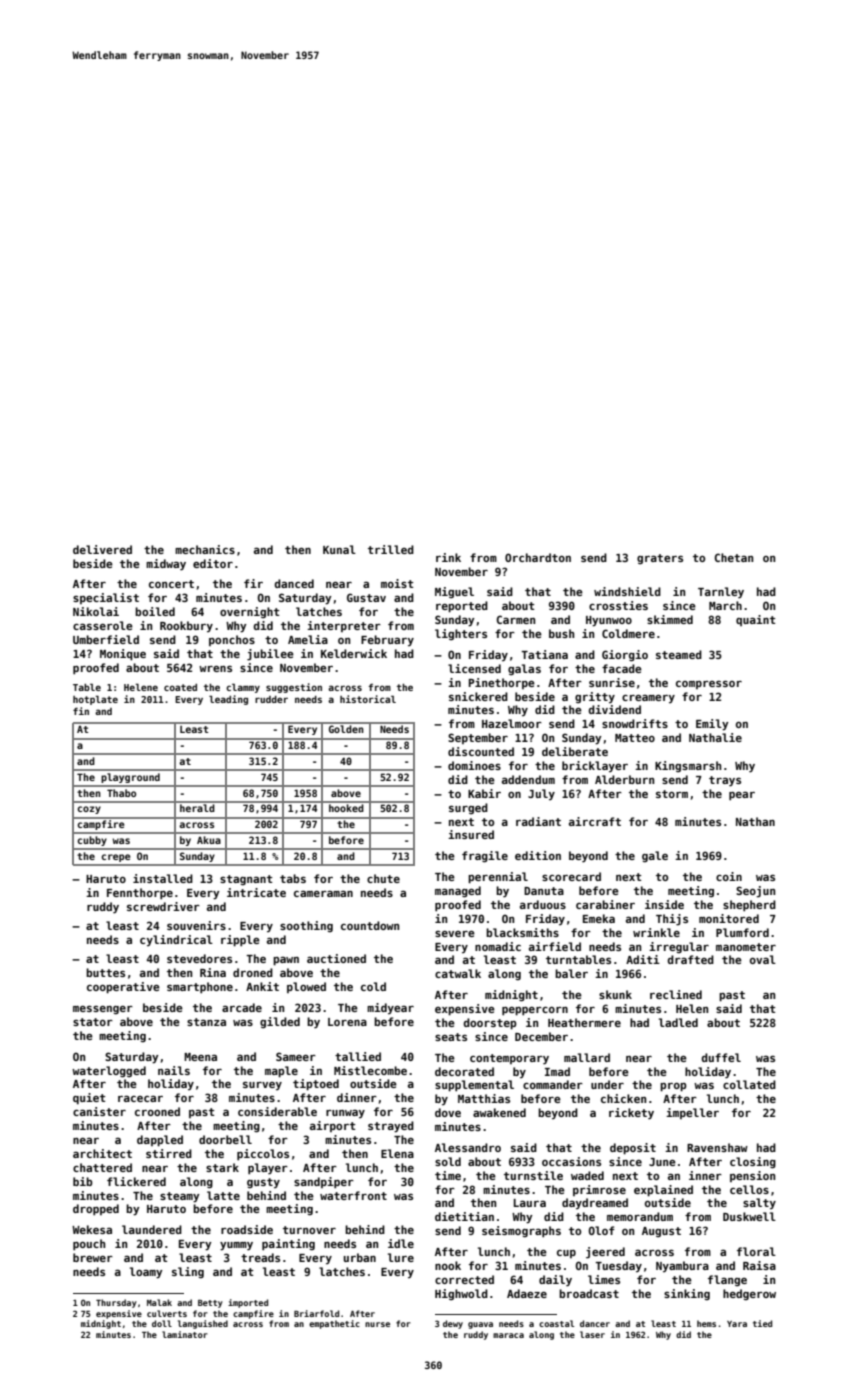 Image resolution: width=849 pixels, height=1400 pixels. Describe the element at coordinates (163, 878) in the screenshot. I see `installed` at that location.
